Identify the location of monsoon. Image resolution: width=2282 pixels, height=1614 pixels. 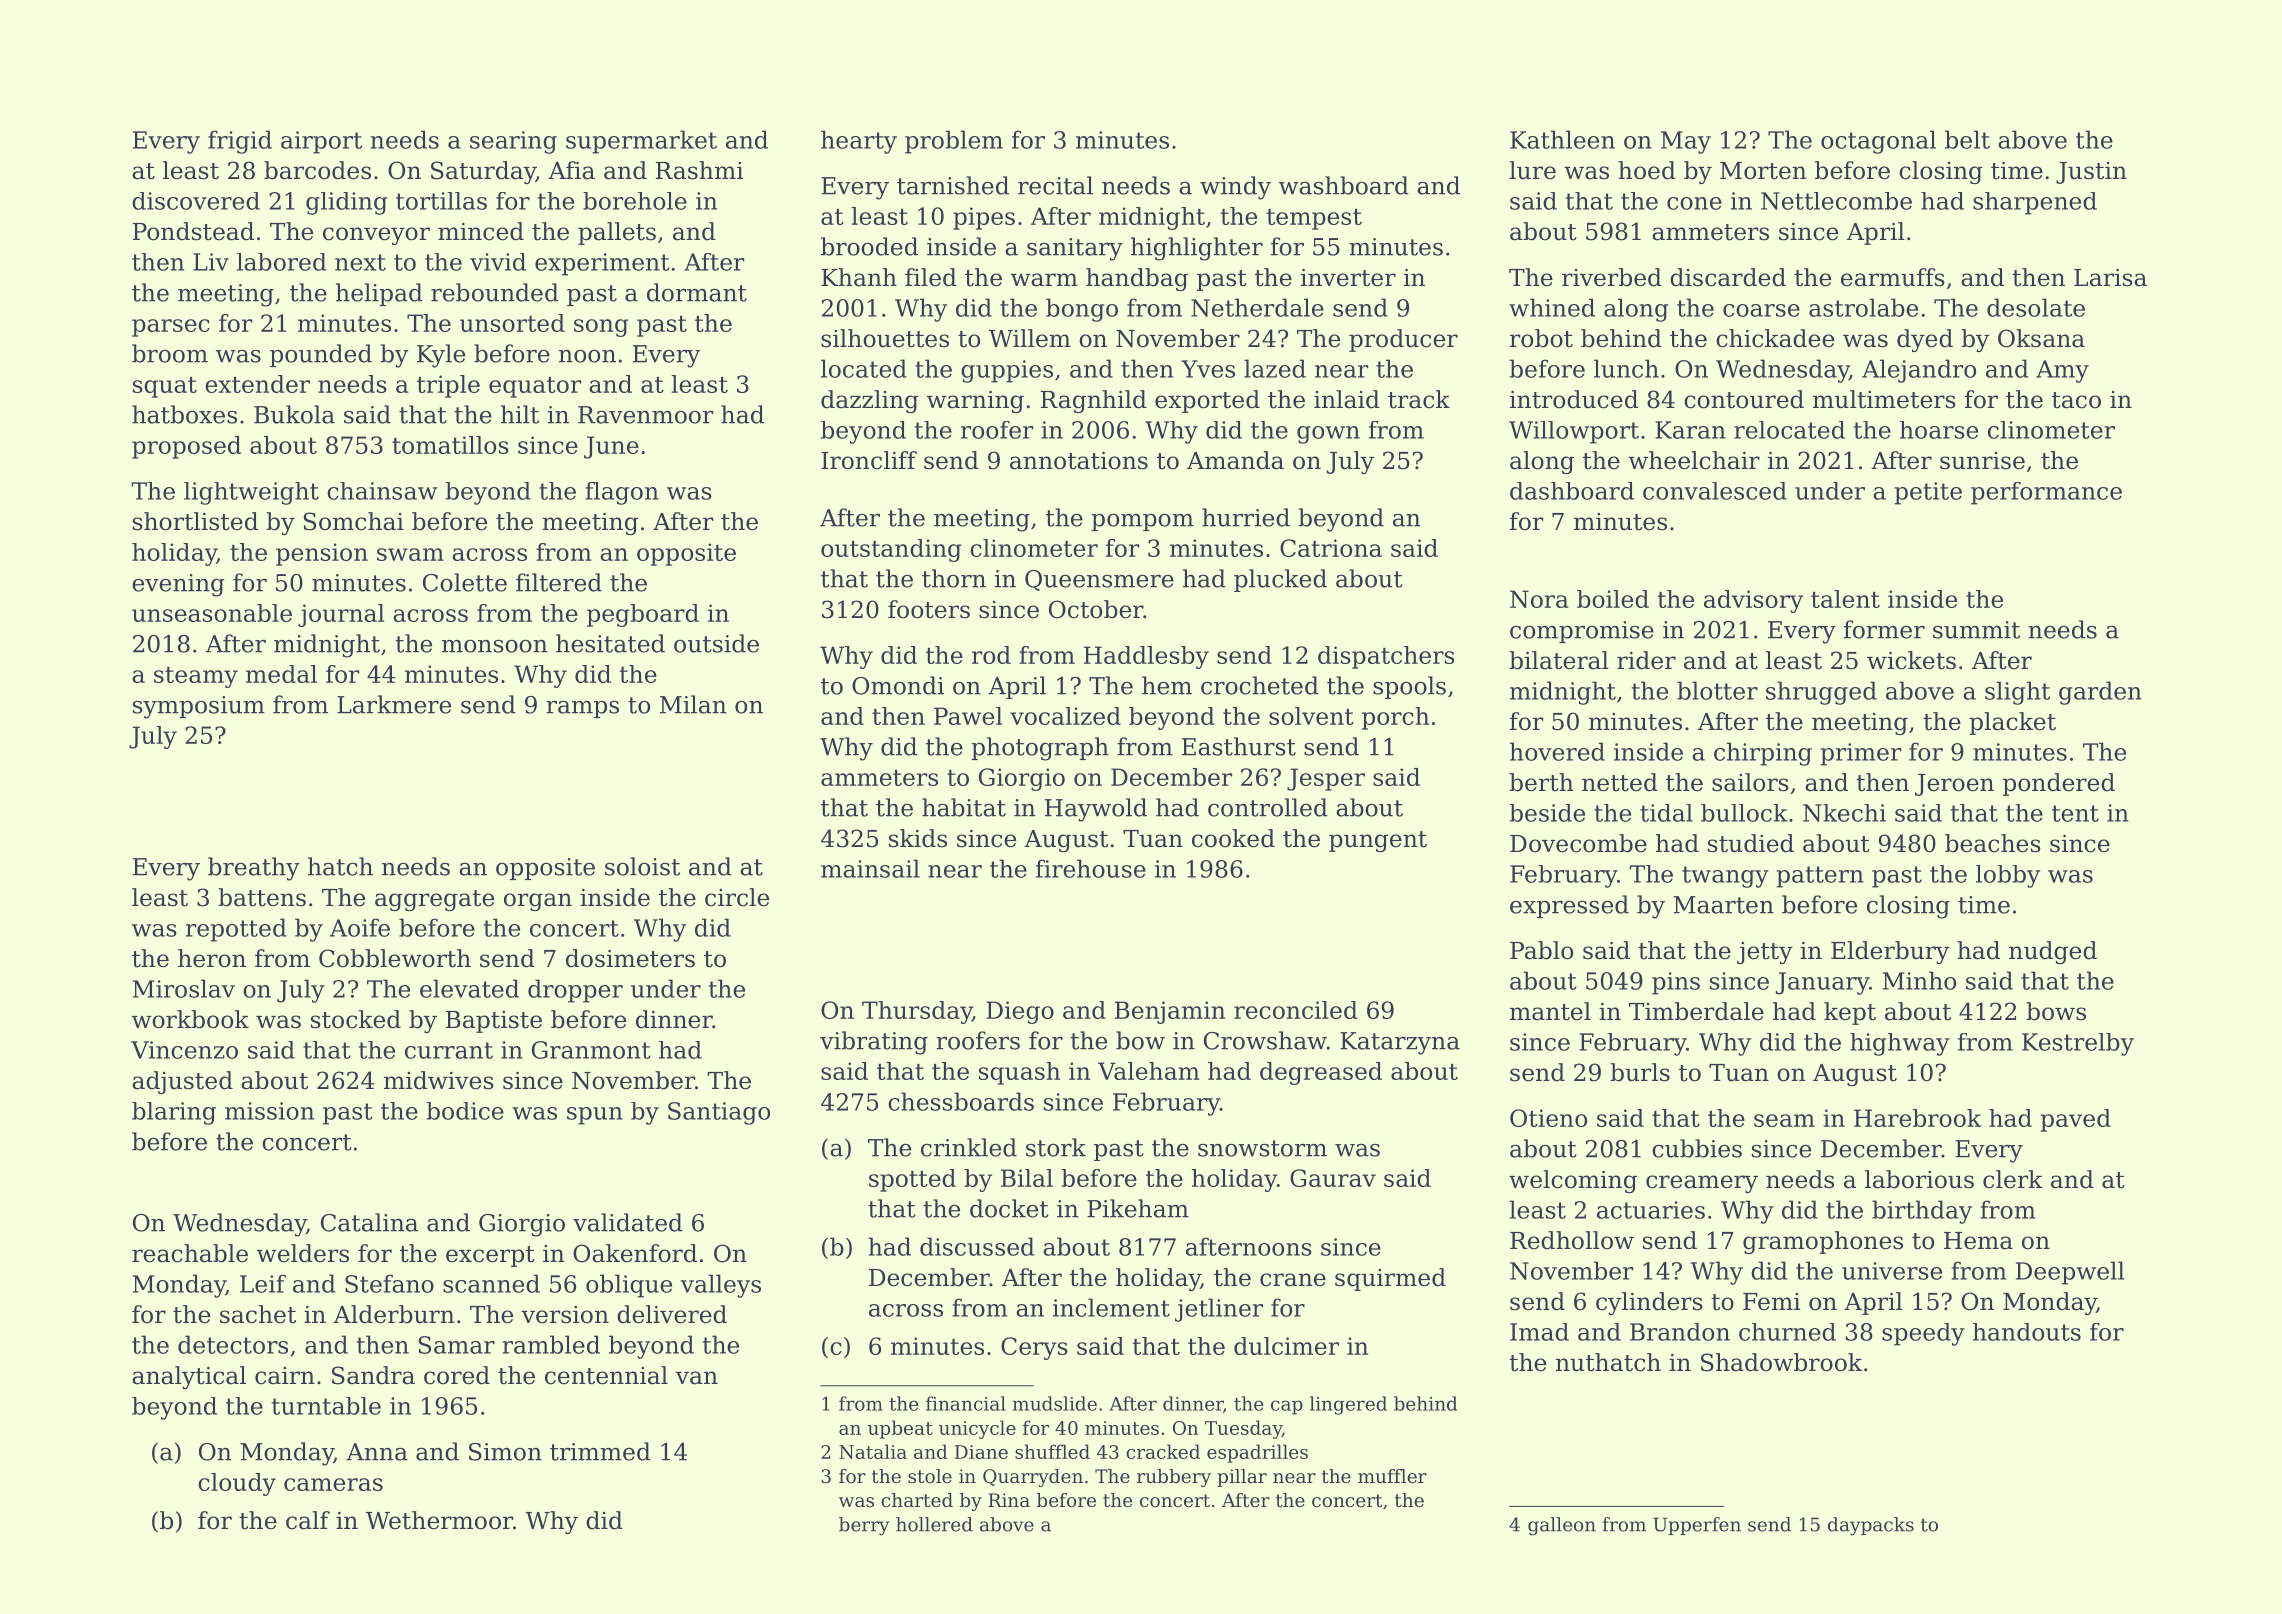
(494, 646).
